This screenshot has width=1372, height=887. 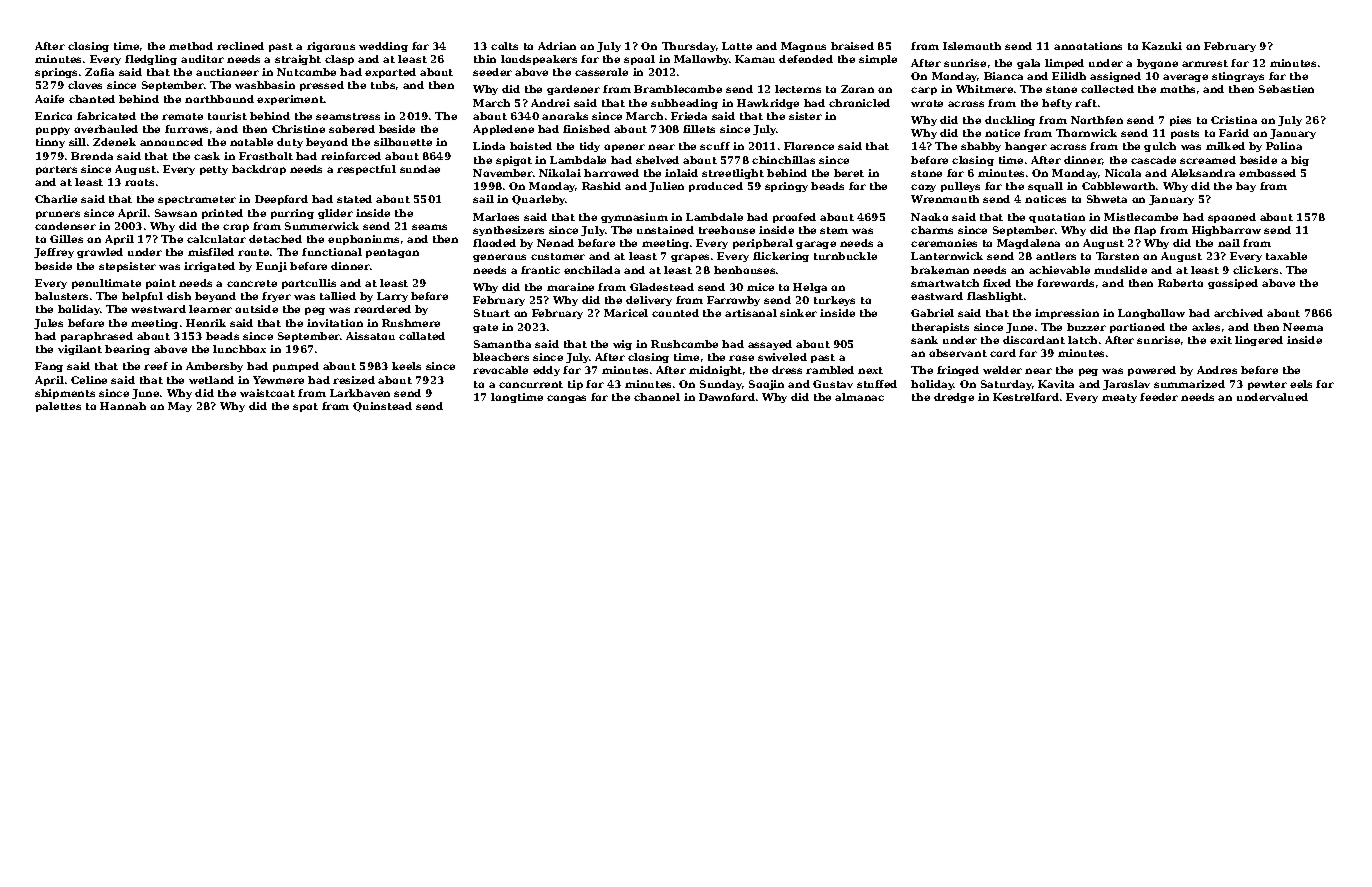 I want to click on lecterns, so click(x=798, y=89).
